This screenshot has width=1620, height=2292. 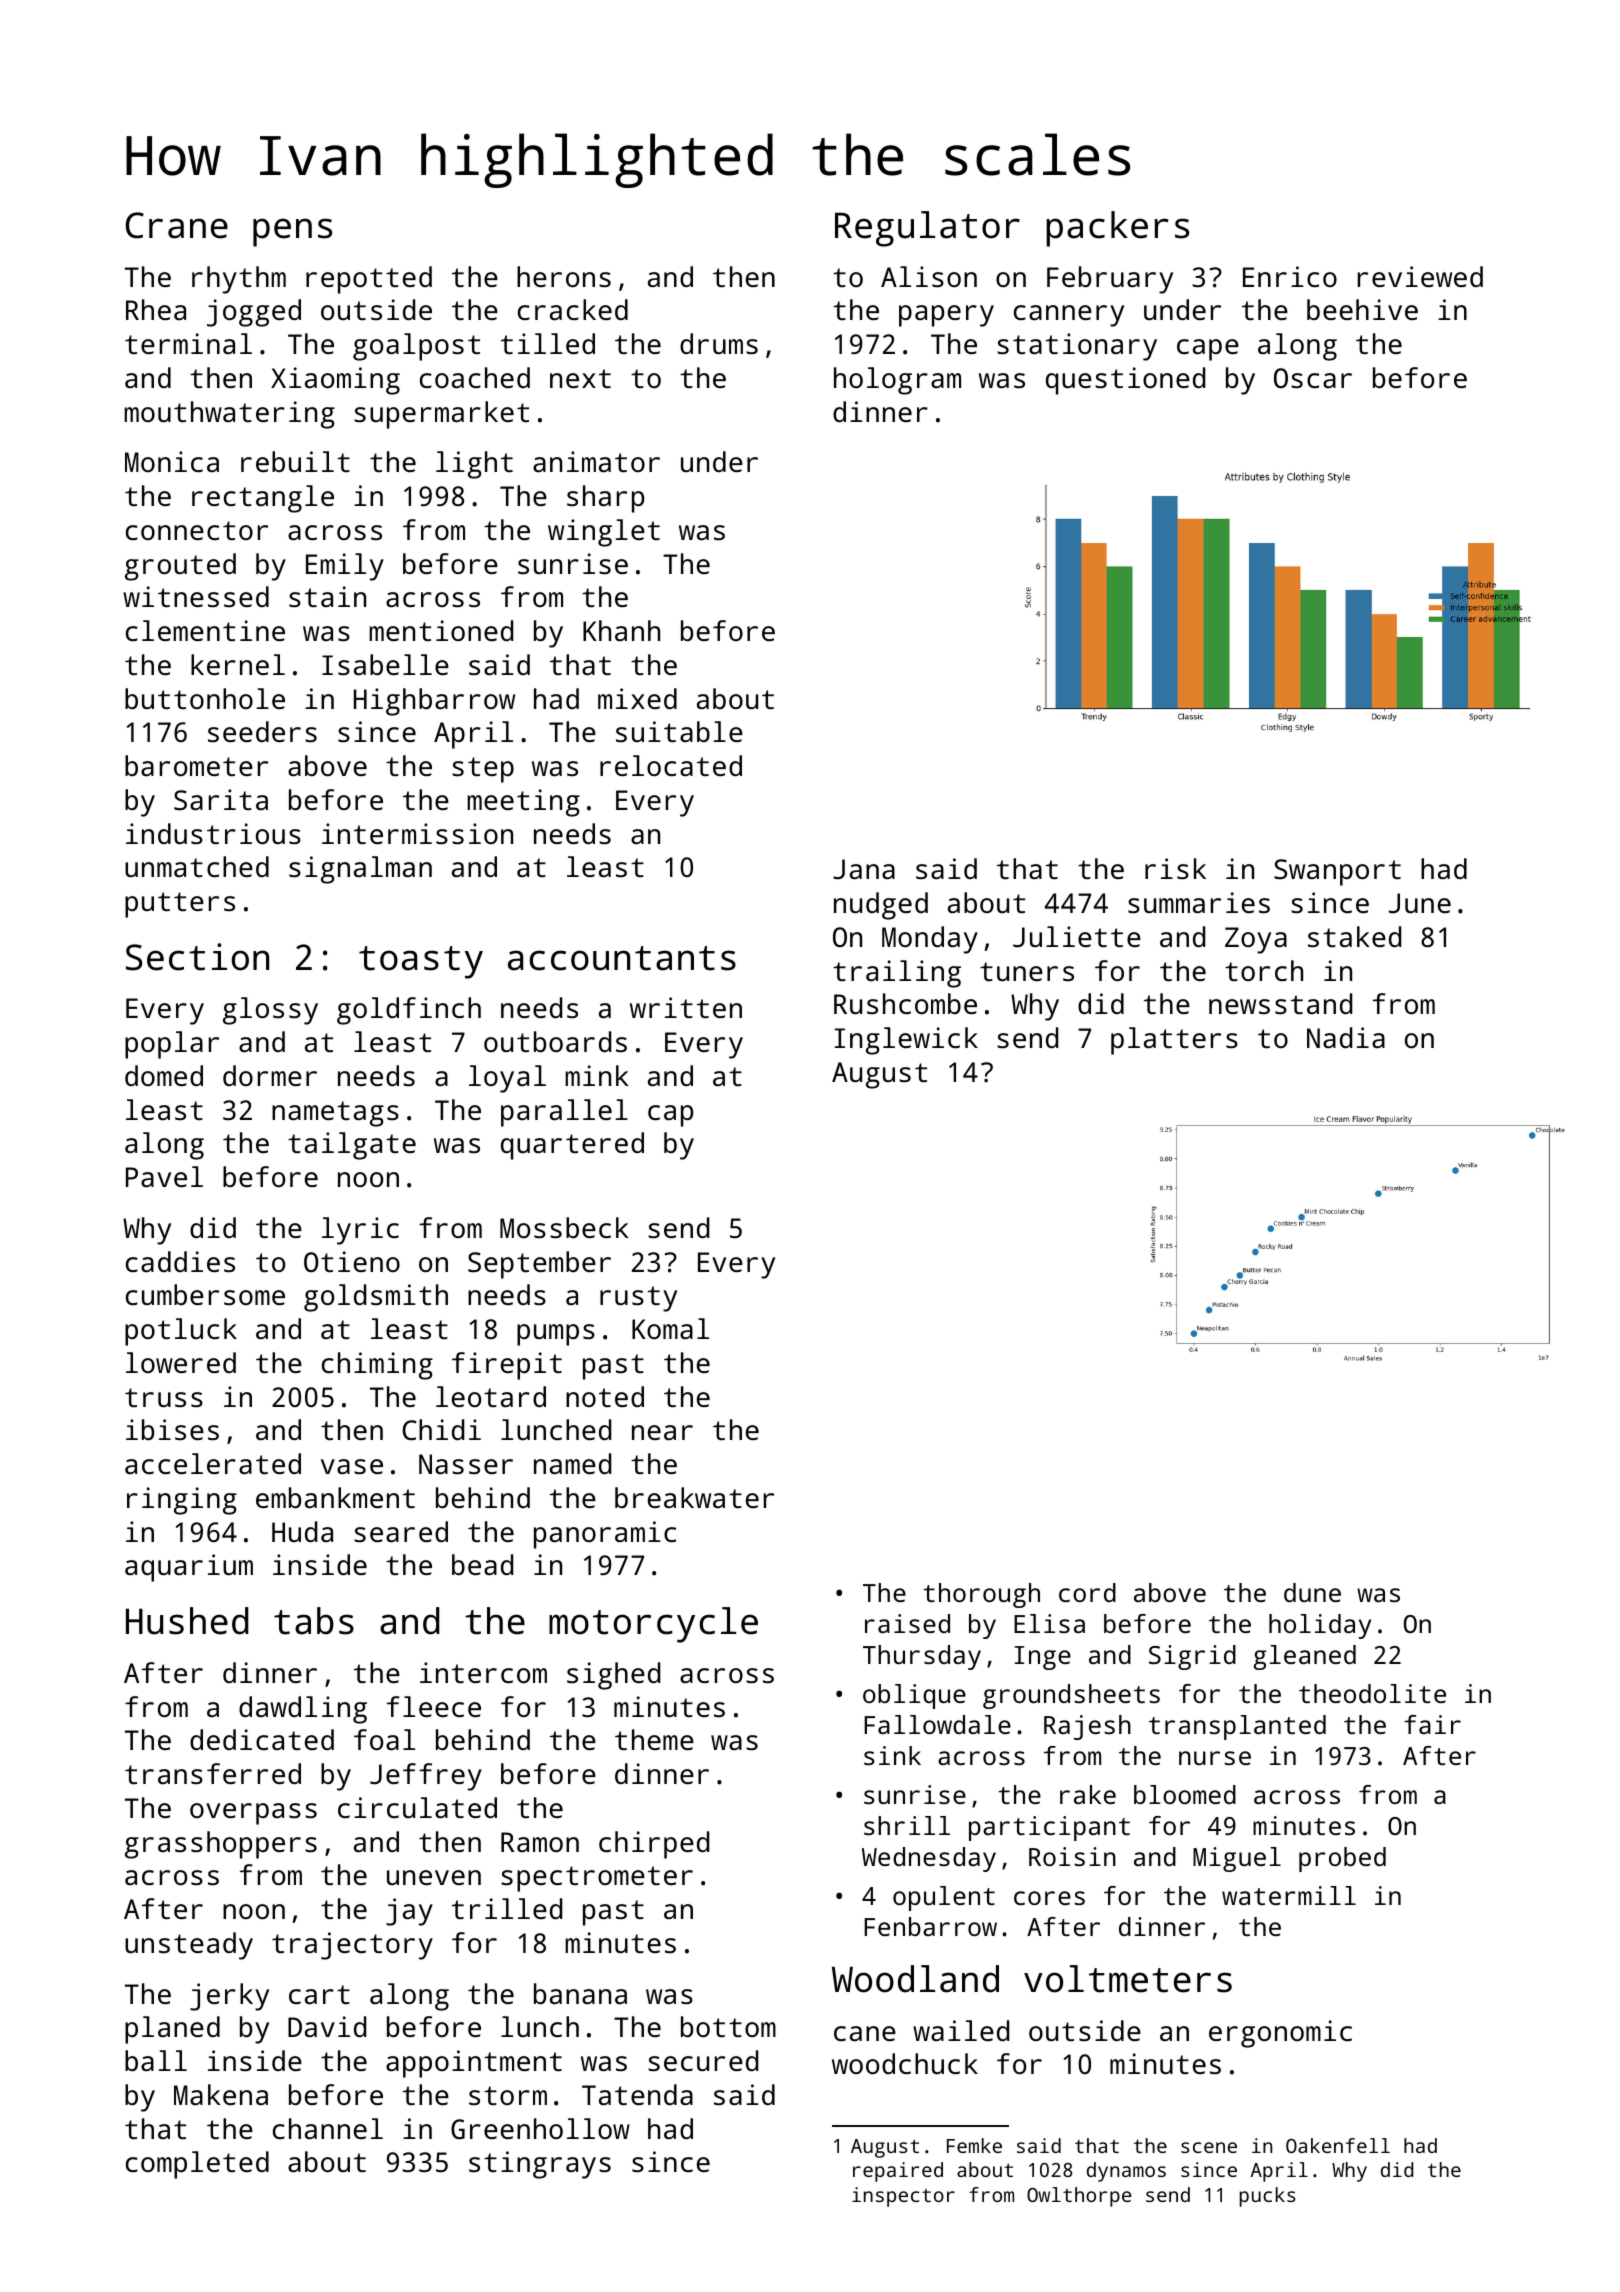 What do you see at coordinates (881, 906) in the screenshot?
I see `nudged` at bounding box center [881, 906].
